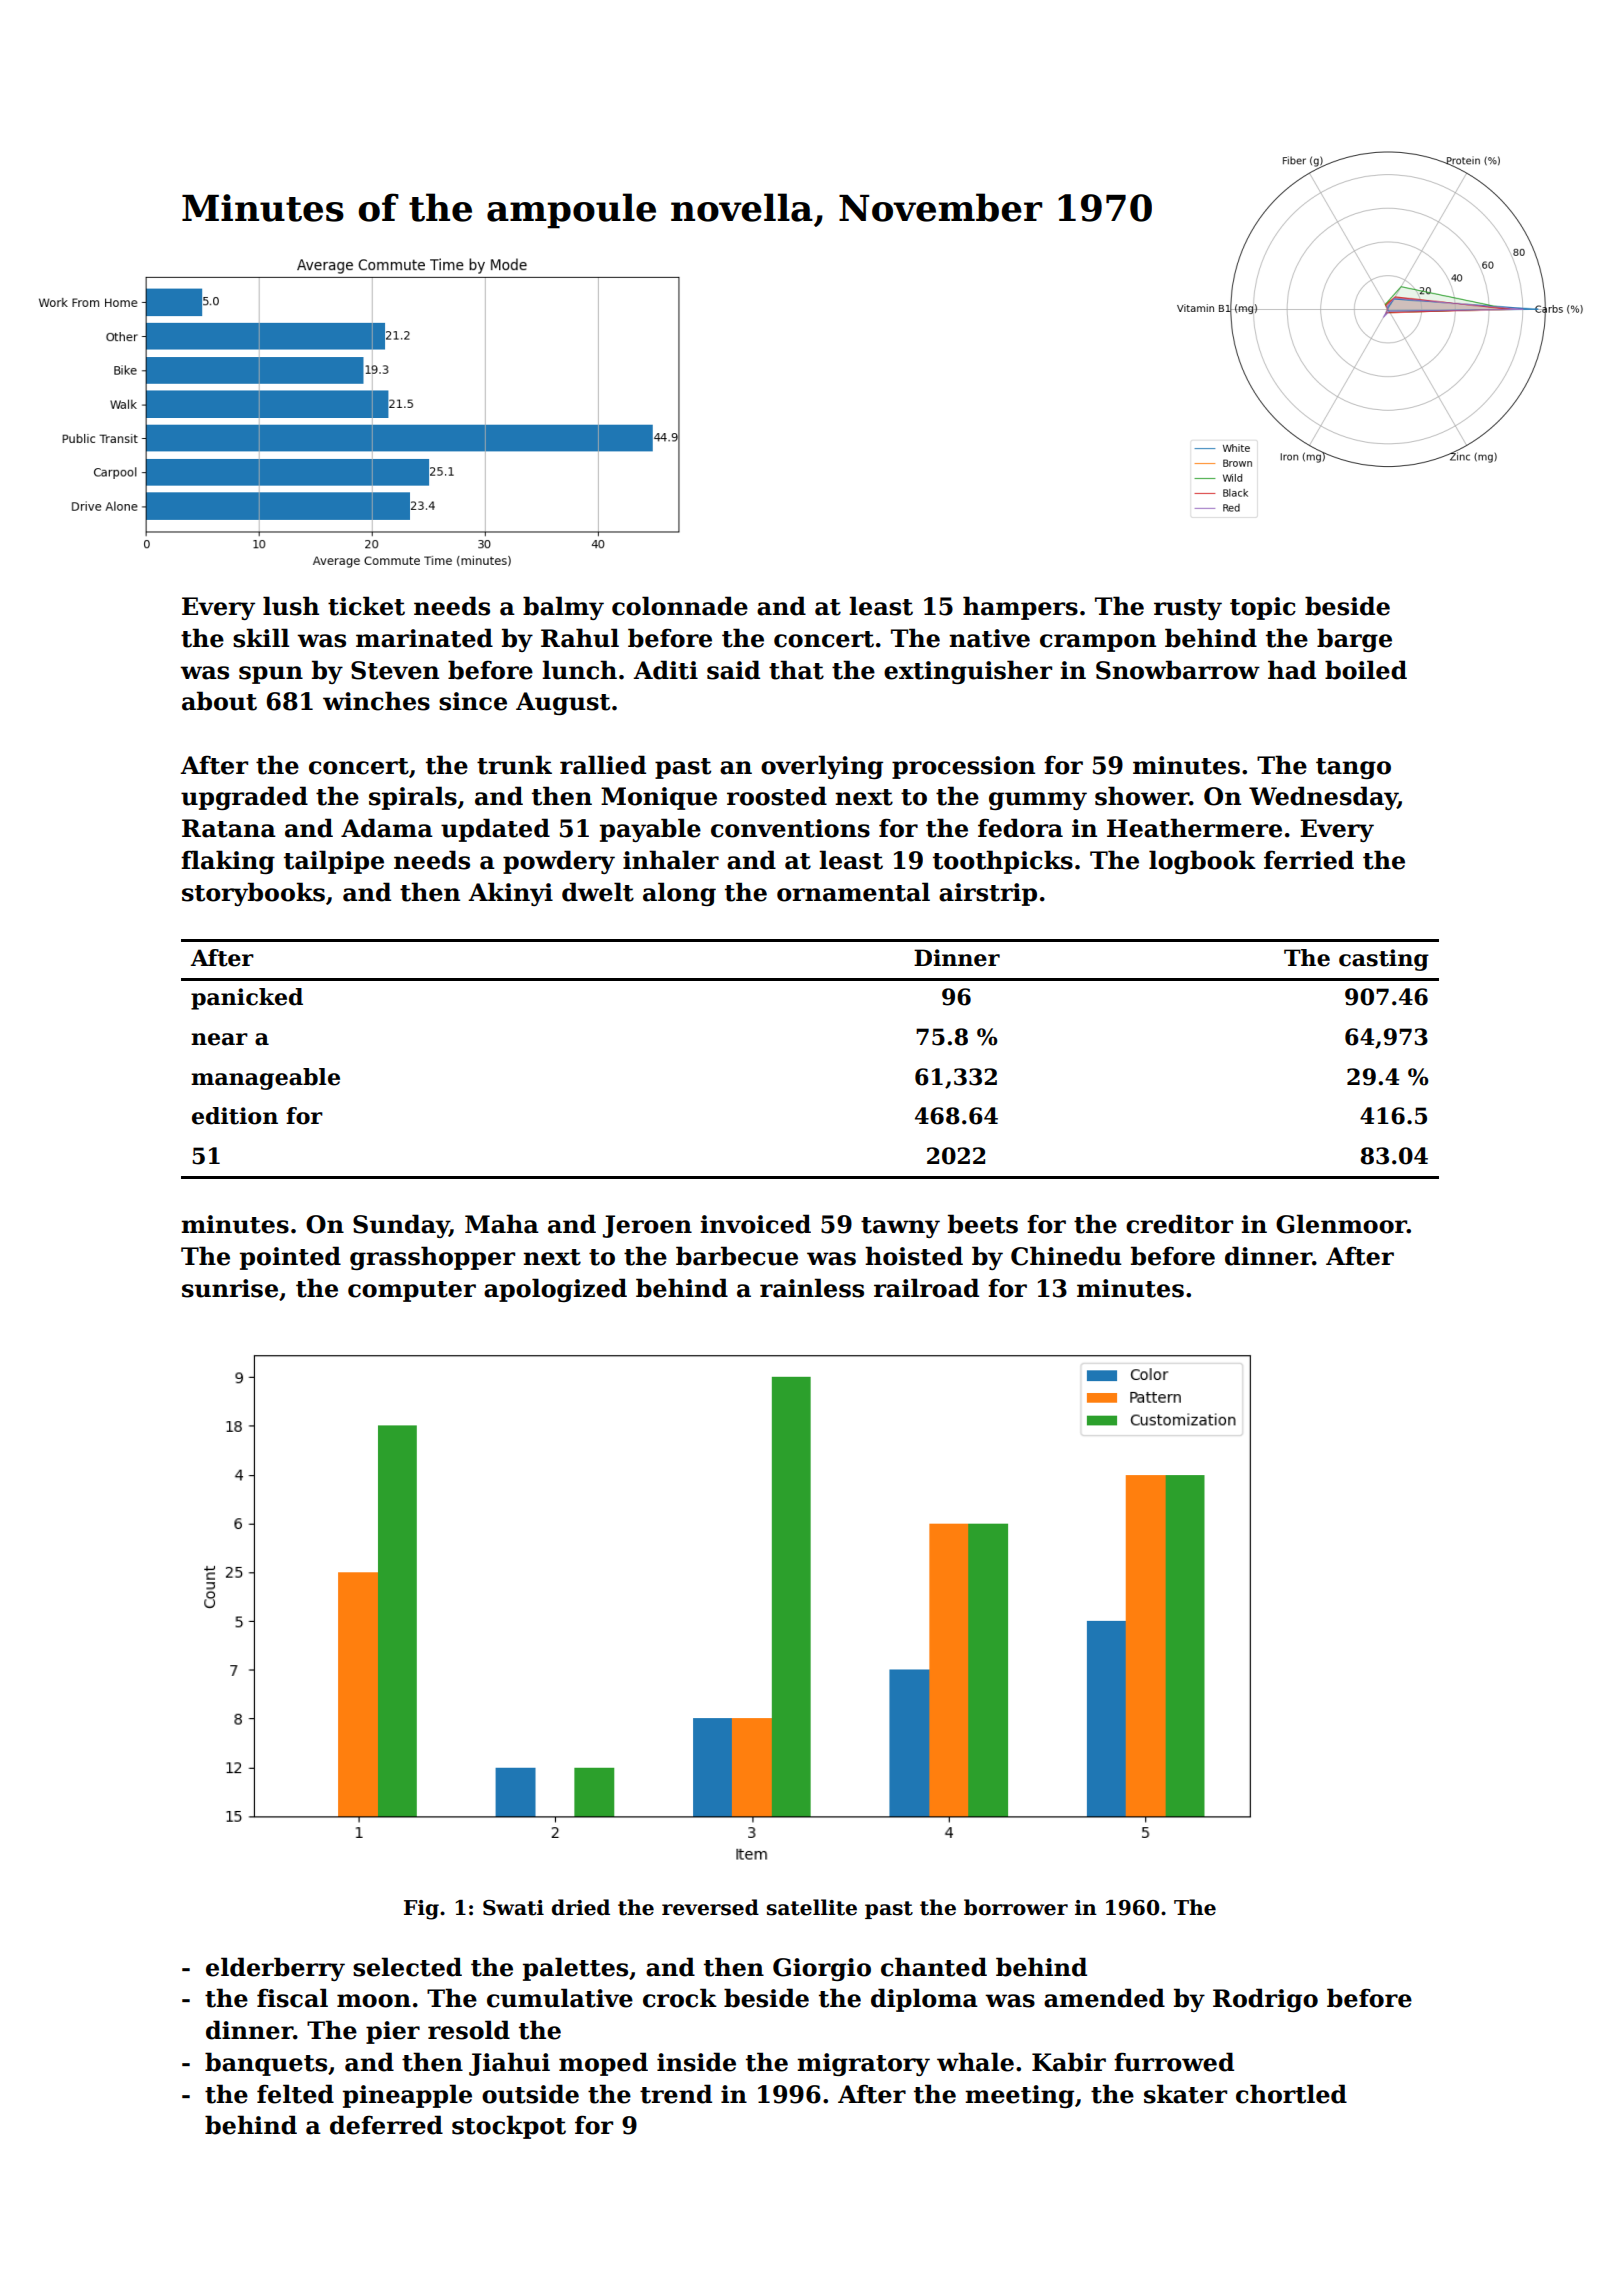 The image size is (1620, 2292). Describe the element at coordinates (926, 1288) in the screenshot. I see `railroad` at that location.
